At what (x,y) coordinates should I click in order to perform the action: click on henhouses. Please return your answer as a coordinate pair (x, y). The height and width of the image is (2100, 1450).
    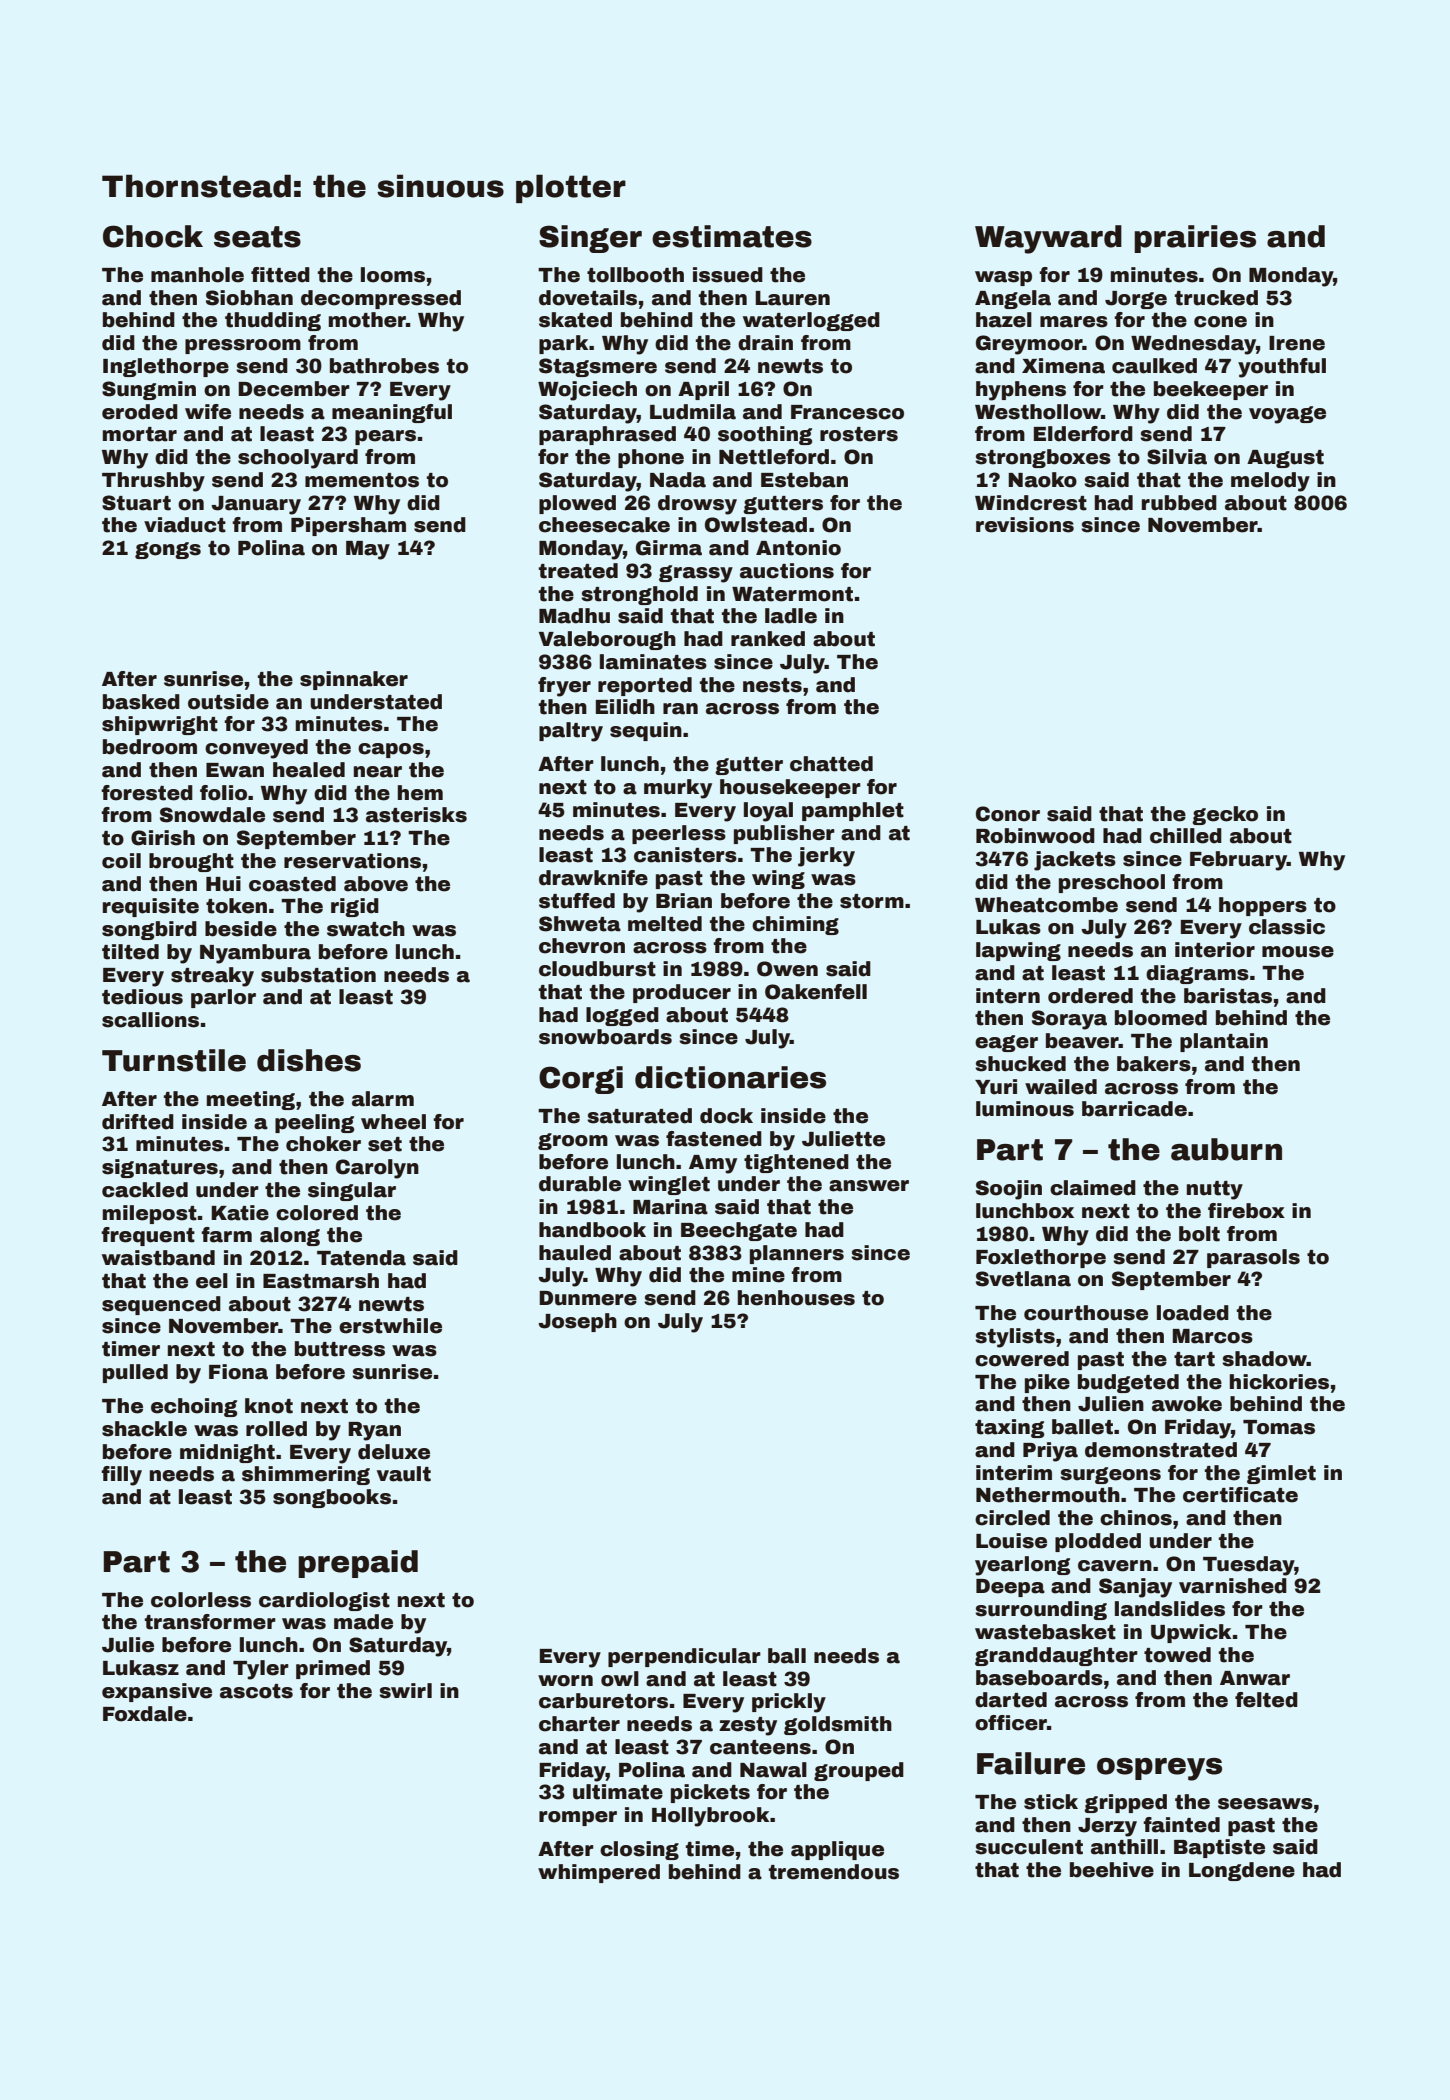
    Looking at the image, I should click on (796, 1298).
